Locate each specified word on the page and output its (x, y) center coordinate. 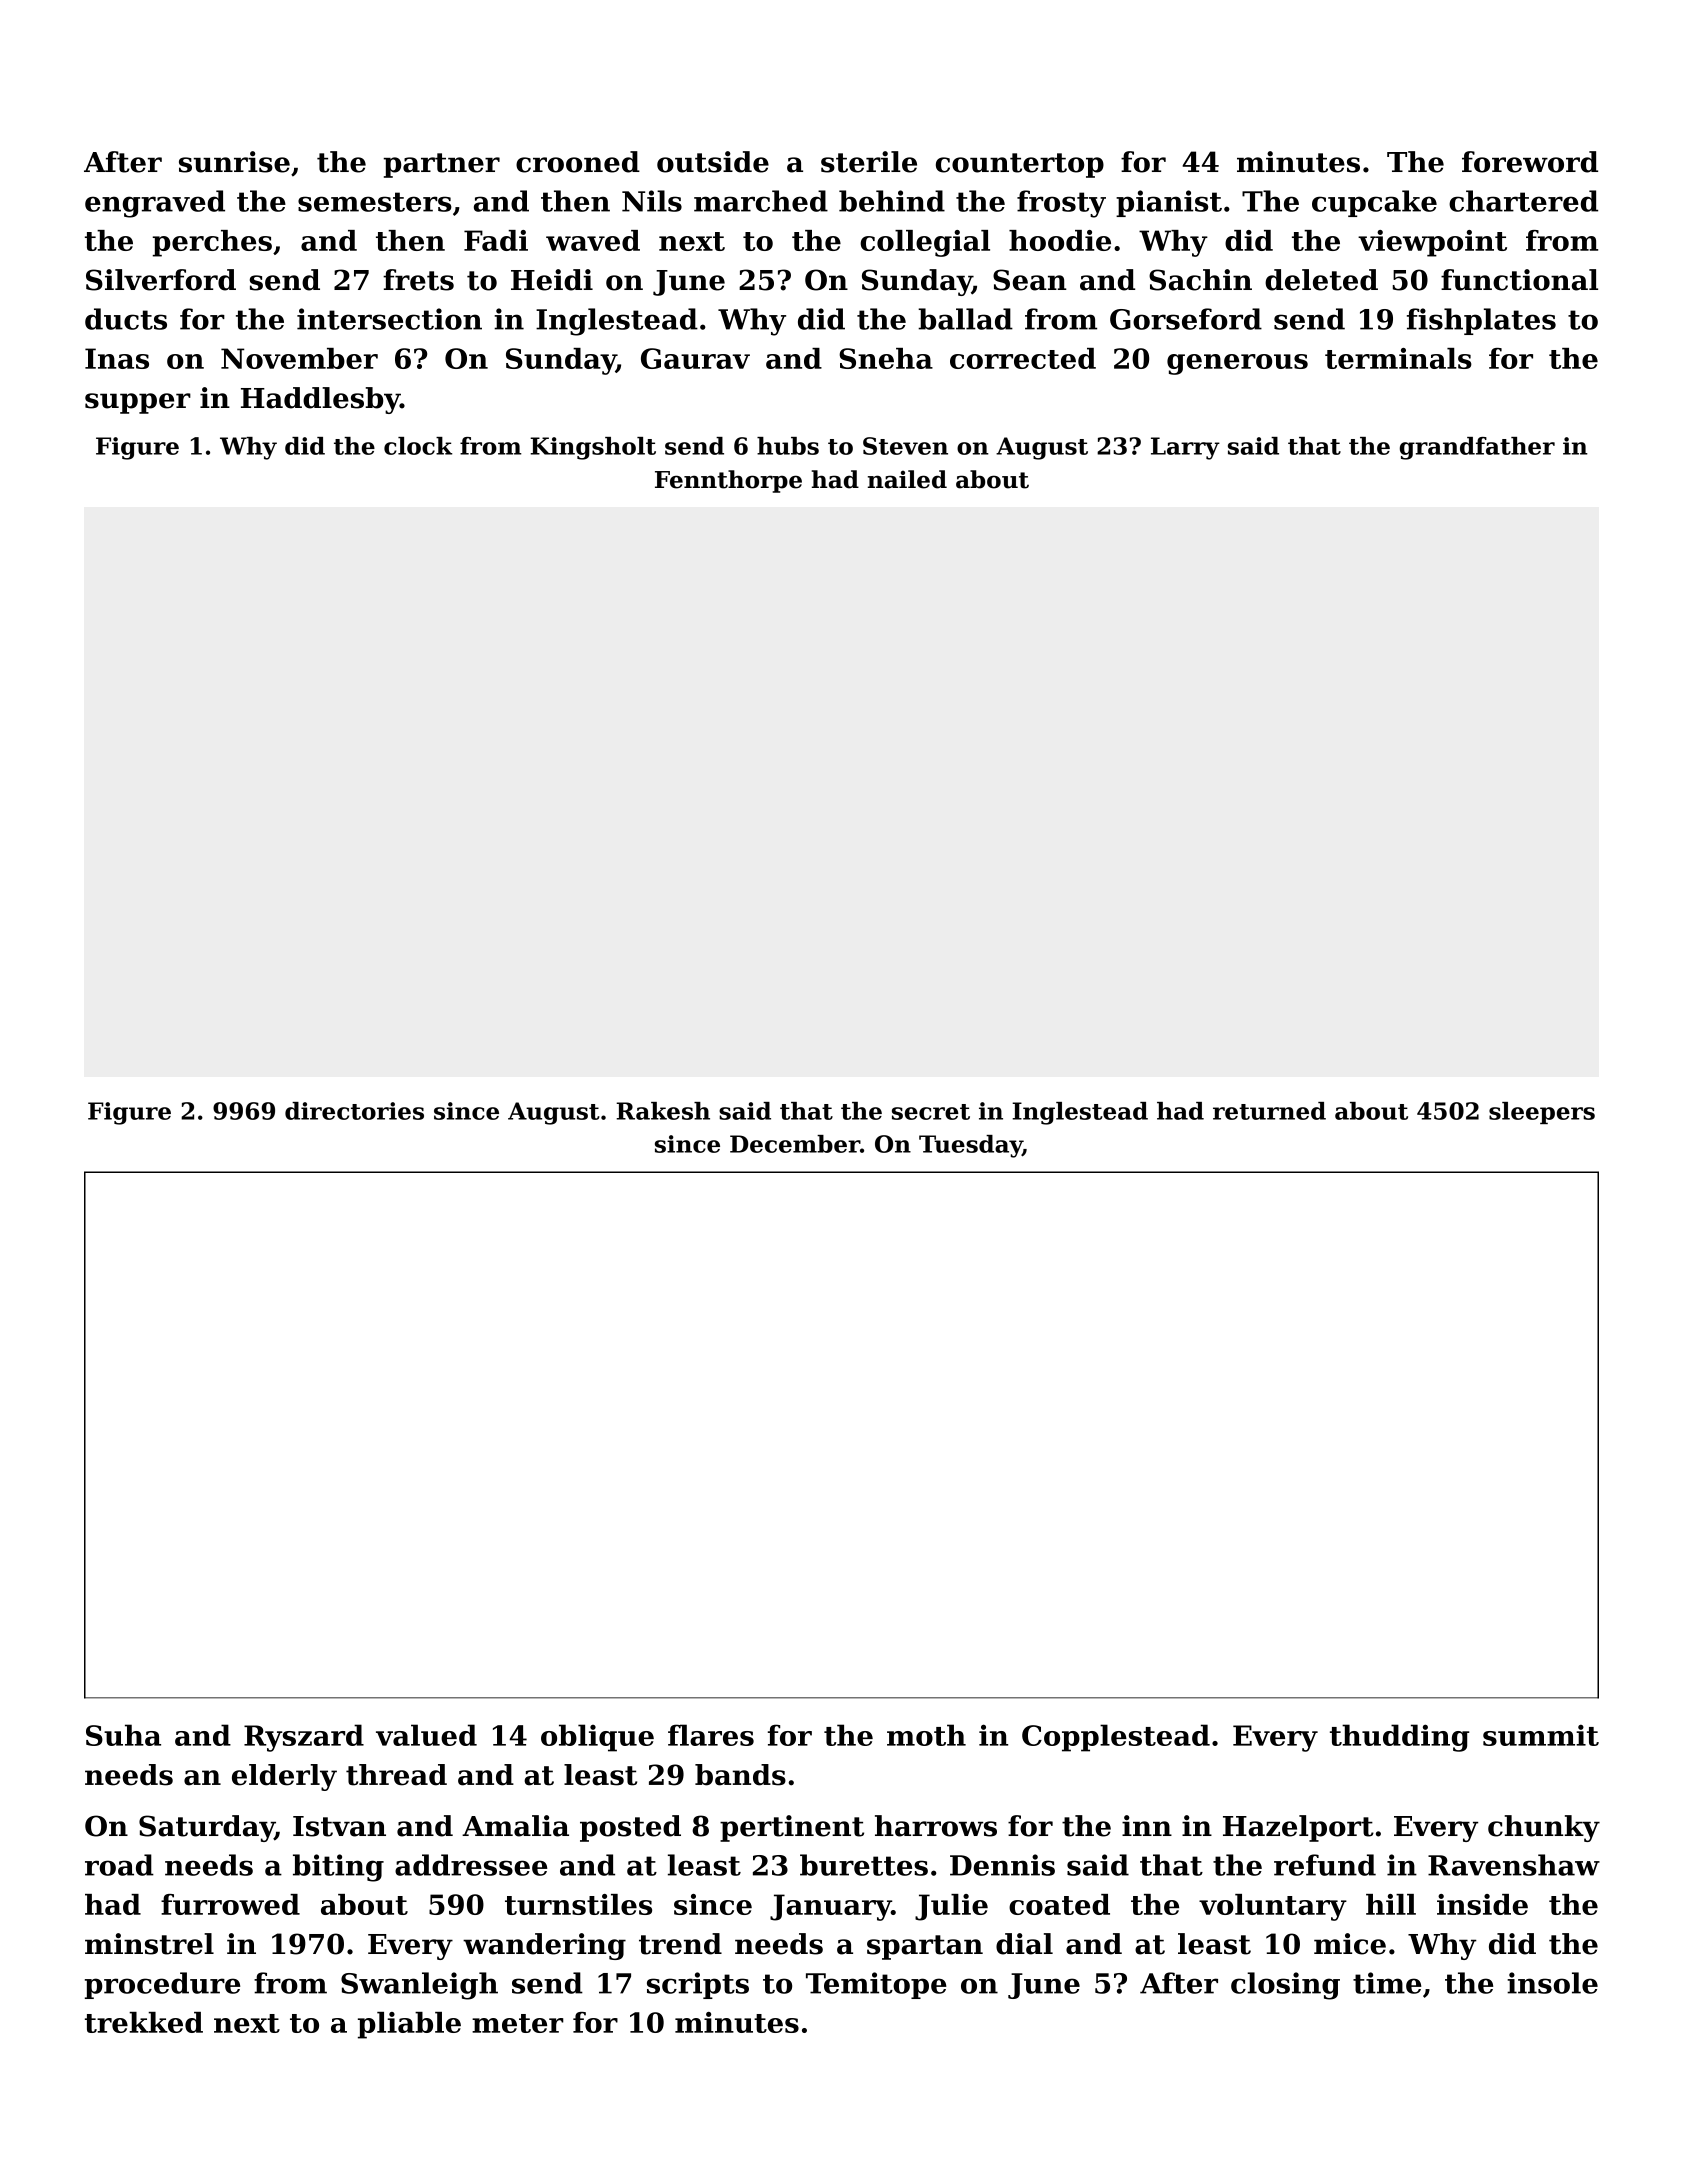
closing (1285, 1986)
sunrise (234, 162)
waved (593, 240)
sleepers (1542, 1113)
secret (931, 1112)
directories (354, 1111)
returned (1269, 1111)
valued (426, 1735)
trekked (144, 2022)
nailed (907, 479)
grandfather (1477, 448)
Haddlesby (320, 400)
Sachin (1200, 280)
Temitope (876, 1985)
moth (926, 1735)
